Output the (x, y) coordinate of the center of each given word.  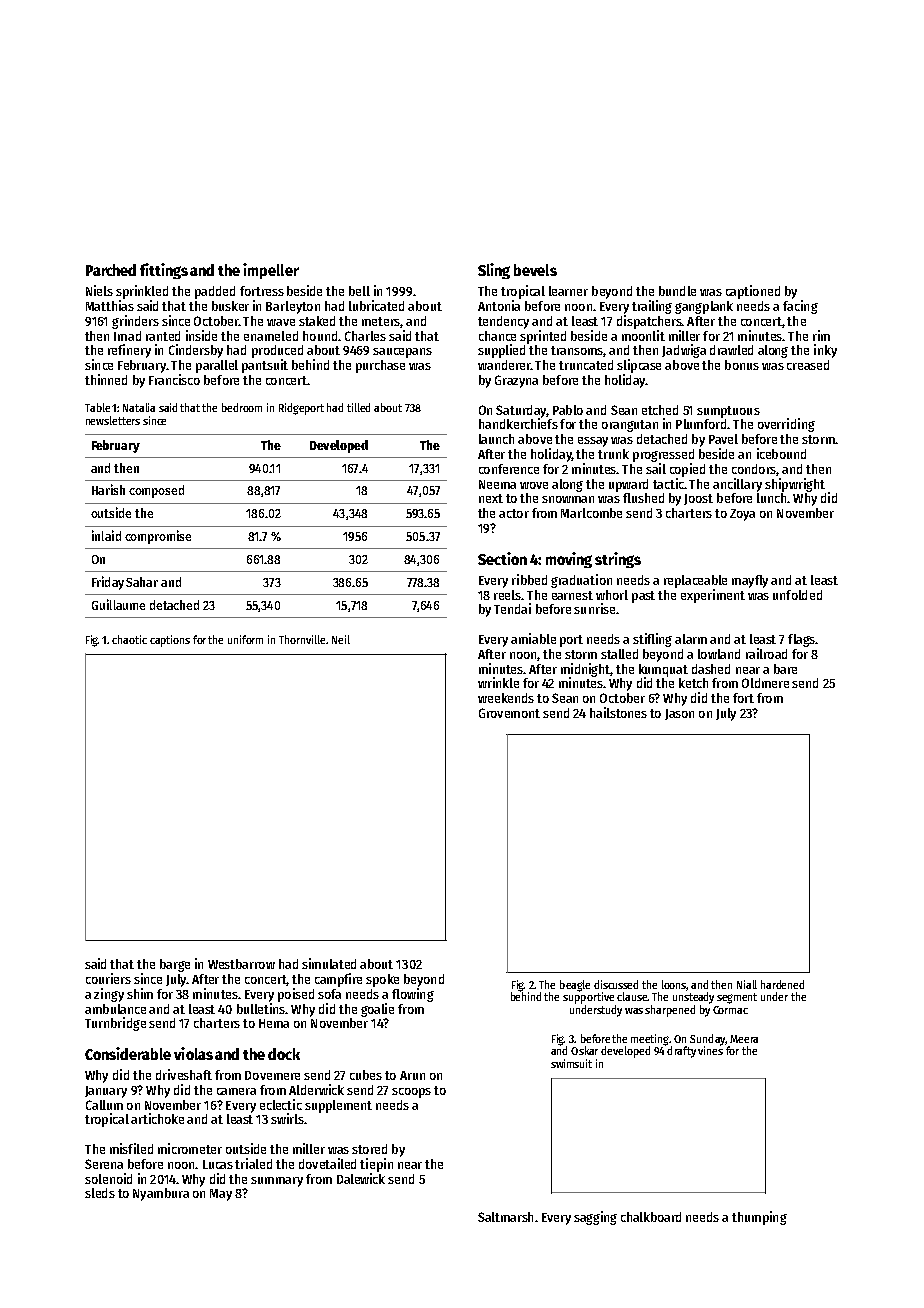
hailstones (618, 712)
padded (215, 292)
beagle (575, 986)
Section (502, 558)
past (643, 597)
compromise (158, 537)
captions (170, 641)
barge (175, 965)
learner (568, 291)
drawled (731, 350)
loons (674, 985)
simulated (329, 963)
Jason (679, 714)
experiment (713, 596)
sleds (100, 1193)
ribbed (529, 579)
